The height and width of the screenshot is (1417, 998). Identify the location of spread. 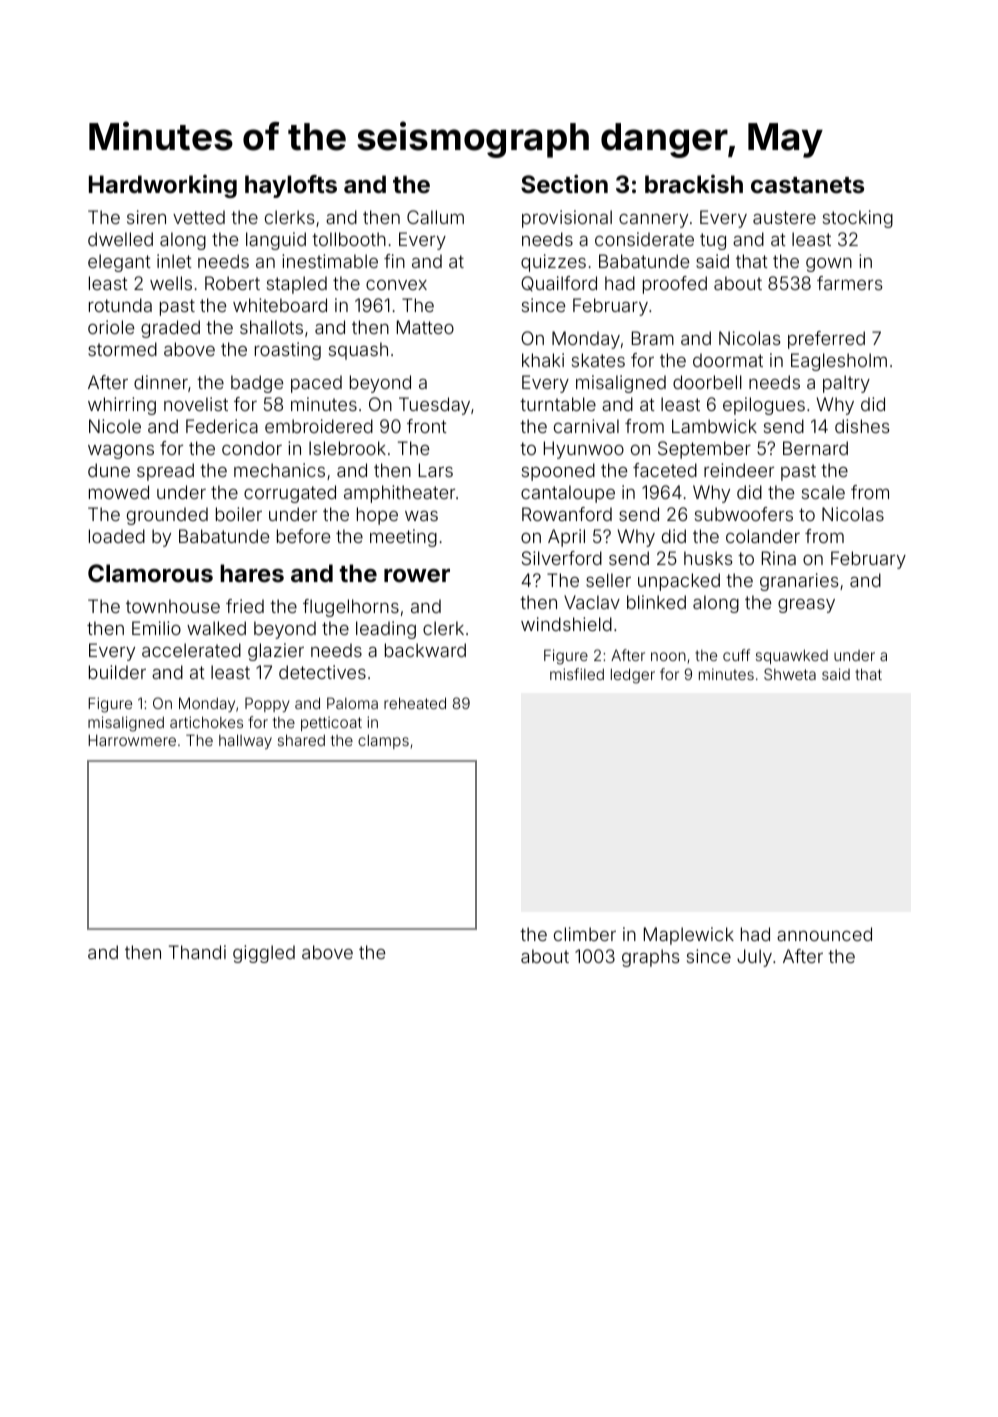
(165, 472).
